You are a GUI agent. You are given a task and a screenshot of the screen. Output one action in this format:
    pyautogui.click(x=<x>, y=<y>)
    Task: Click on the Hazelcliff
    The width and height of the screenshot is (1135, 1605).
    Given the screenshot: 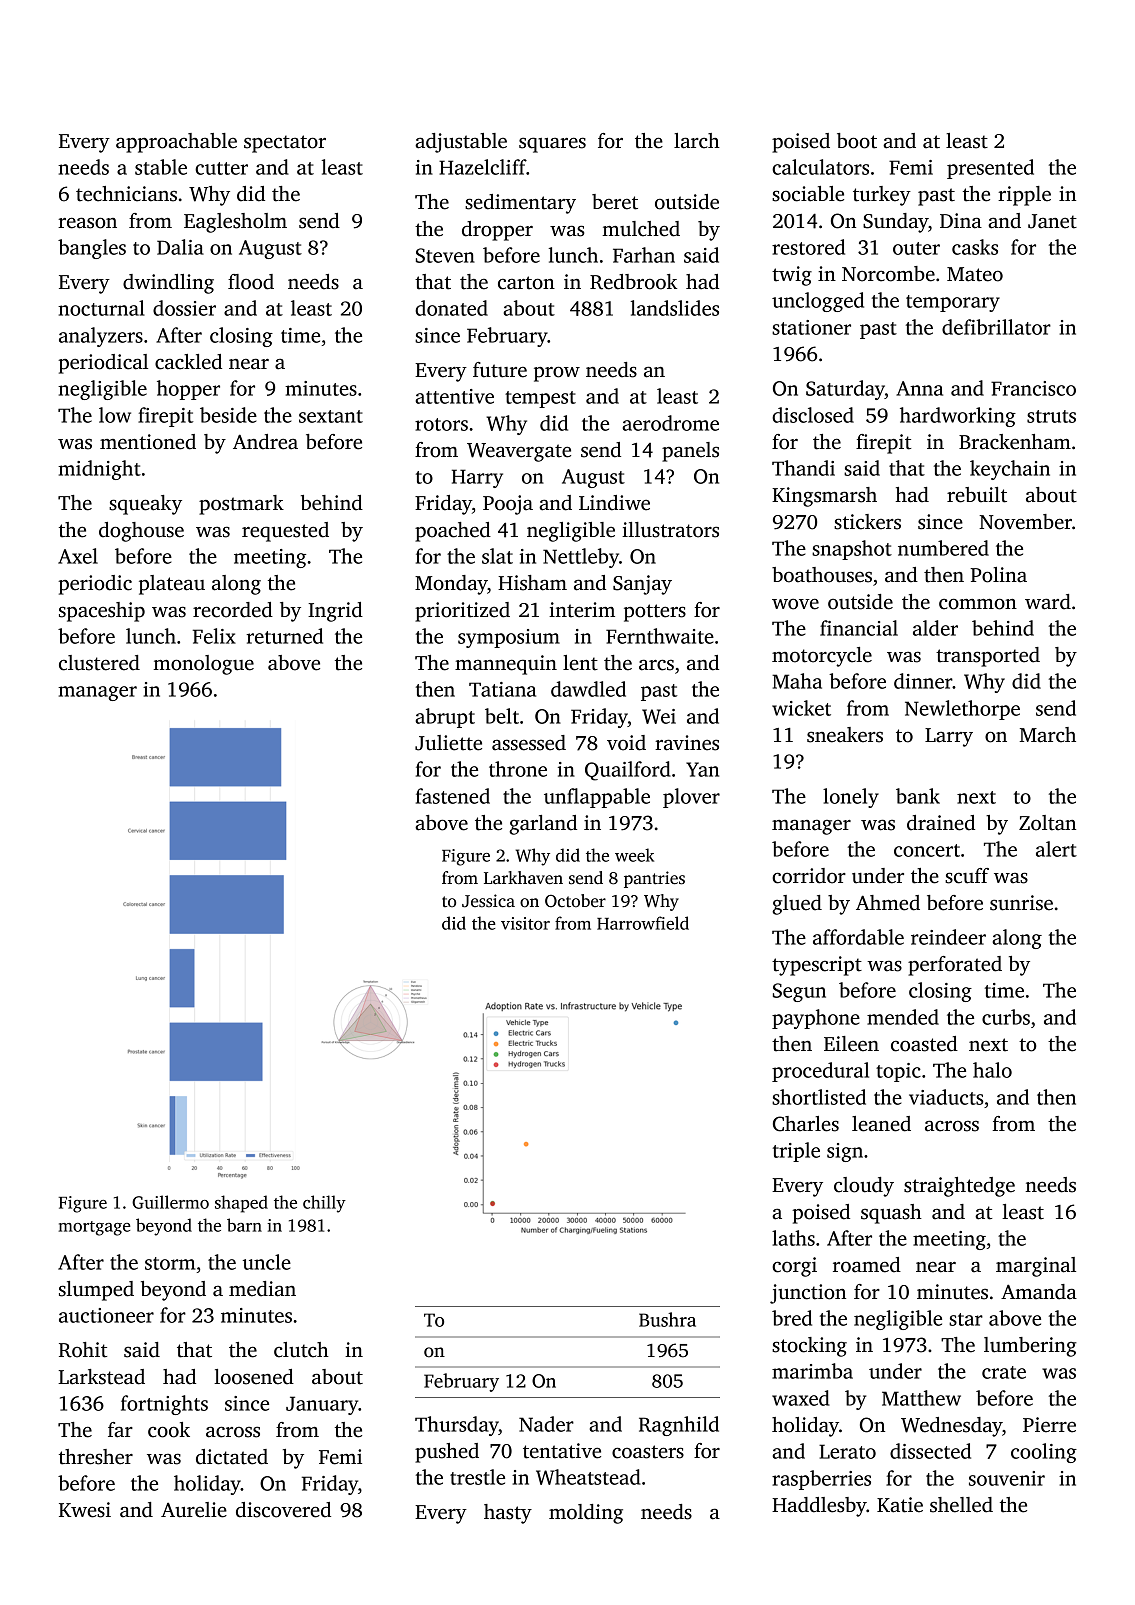 What is the action you would take?
    pyautogui.click(x=483, y=167)
